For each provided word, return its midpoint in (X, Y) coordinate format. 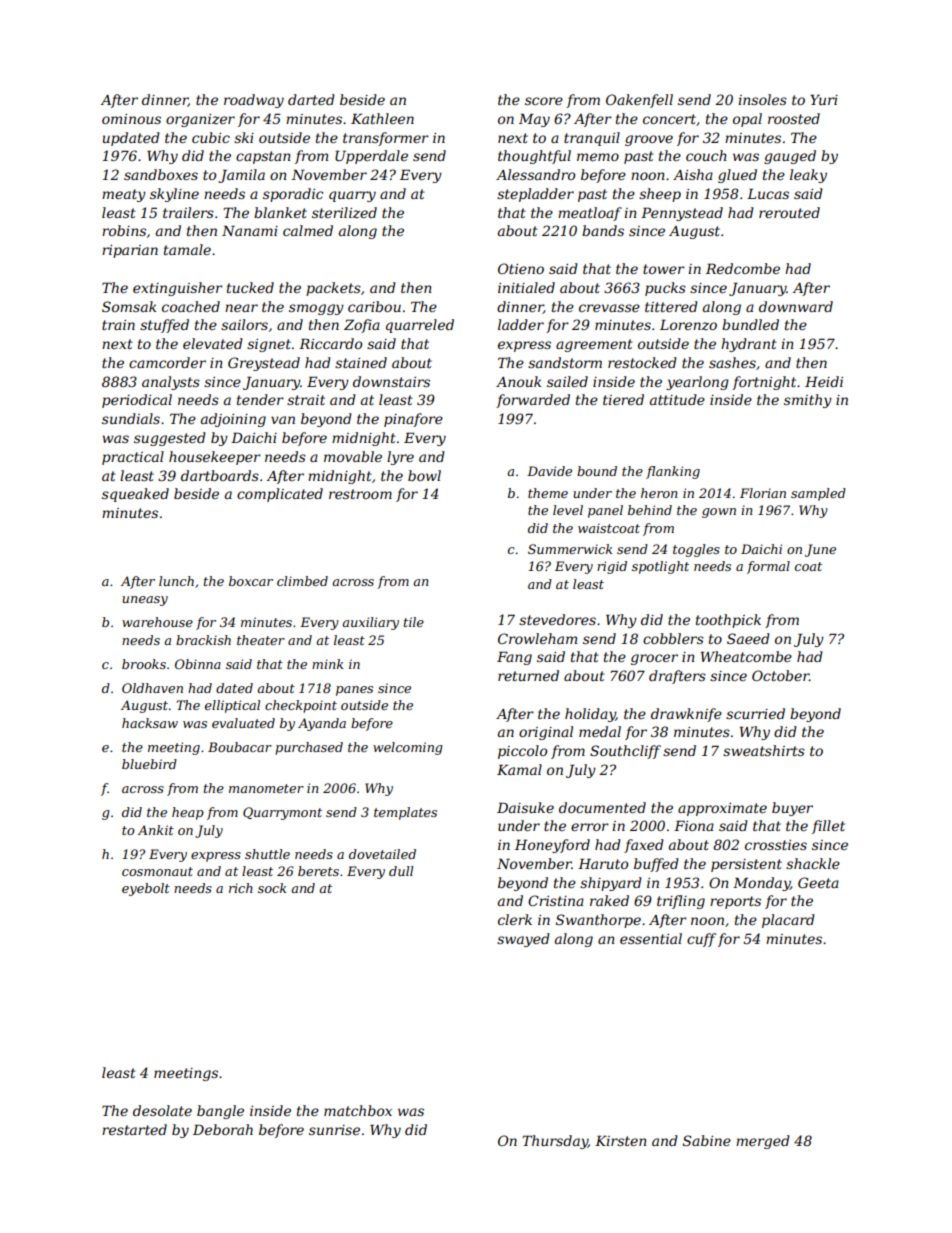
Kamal (519, 769)
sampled (818, 494)
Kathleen (382, 118)
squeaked (135, 495)
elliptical (232, 706)
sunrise (334, 1130)
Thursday (555, 1142)
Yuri (824, 99)
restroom (360, 494)
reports (735, 902)
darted (311, 99)
